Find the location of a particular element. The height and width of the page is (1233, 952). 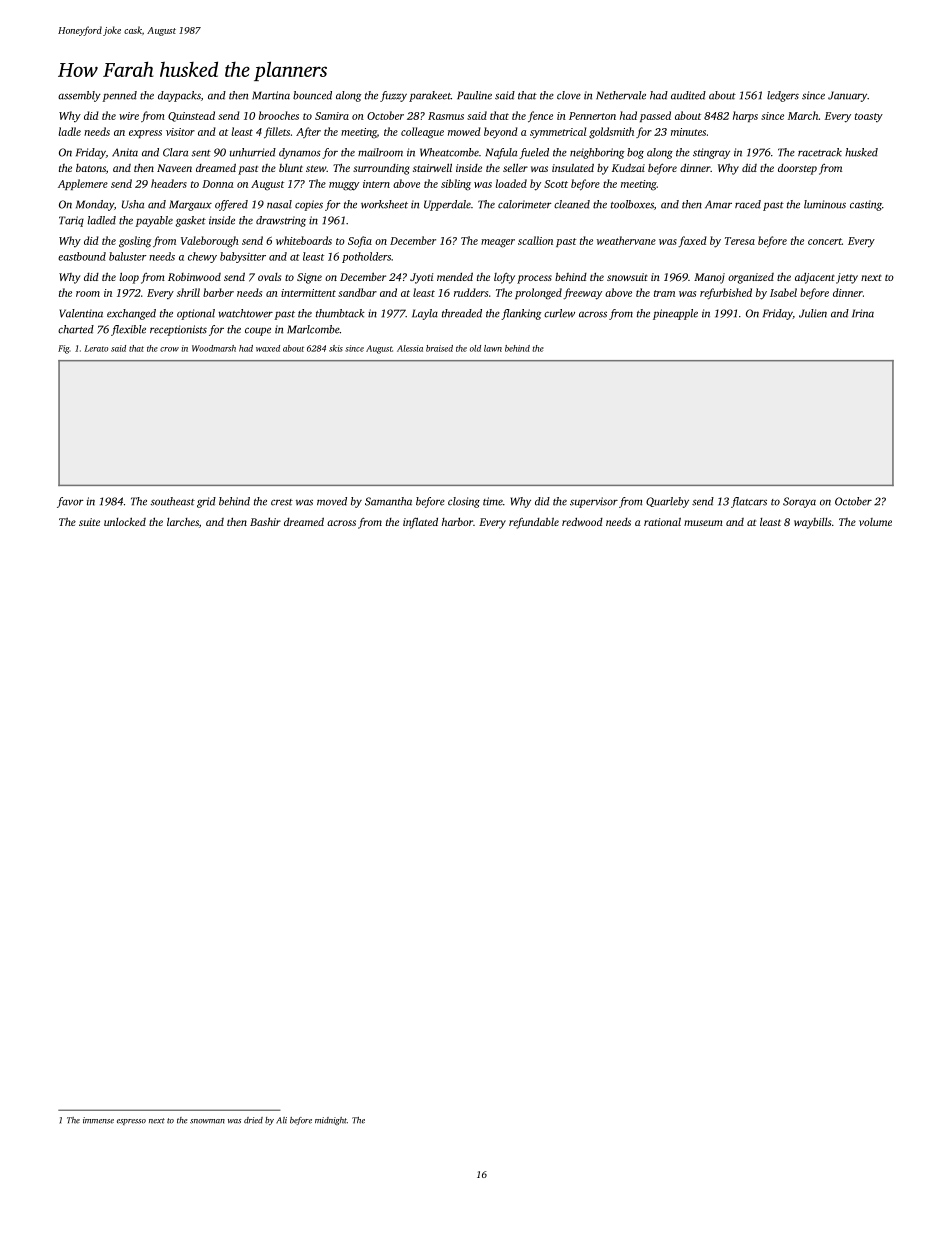

faxed is located at coordinates (692, 241).
